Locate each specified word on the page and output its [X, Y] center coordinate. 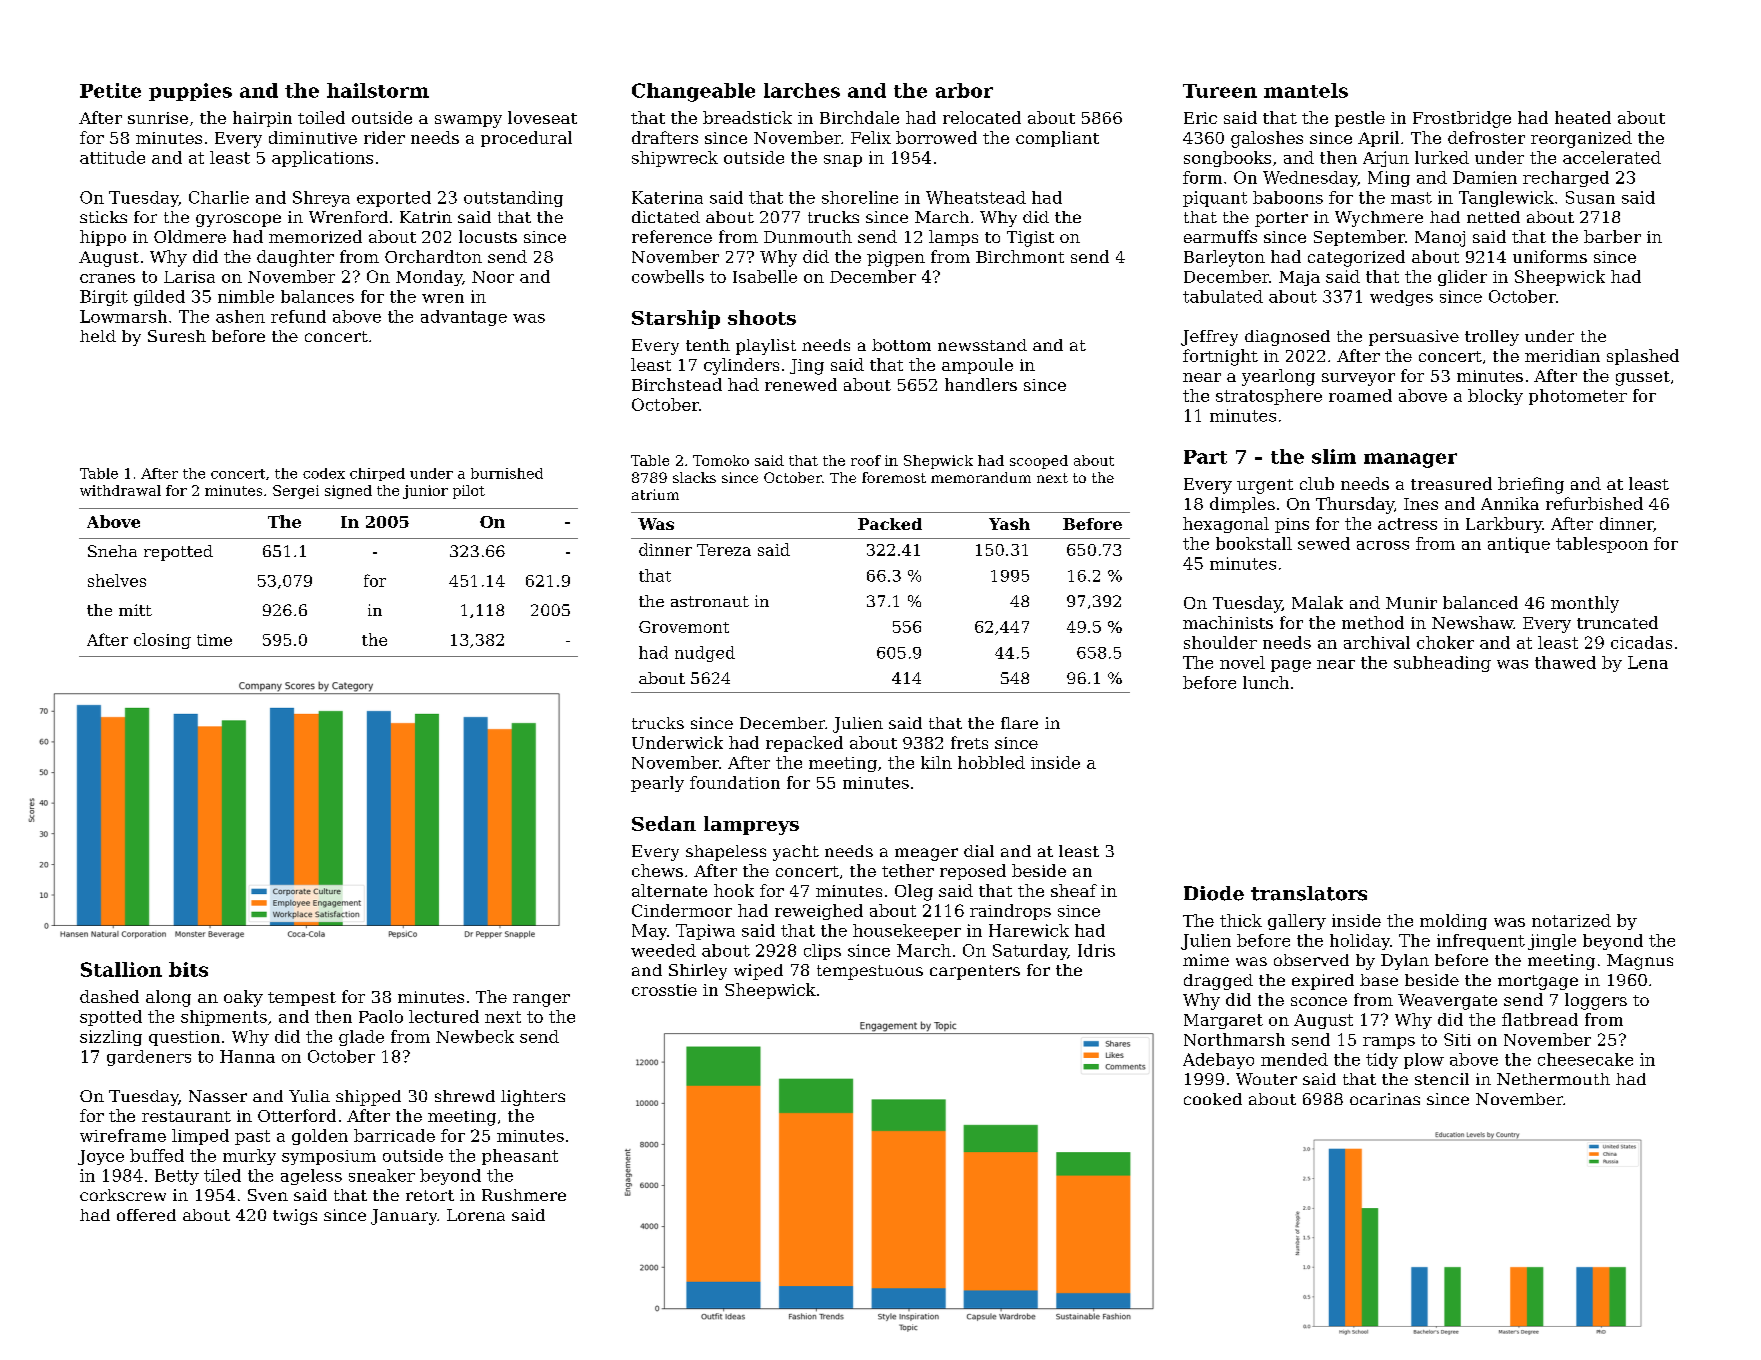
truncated [1617, 622]
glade [361, 1038]
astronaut [710, 601]
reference [672, 236]
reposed [973, 872]
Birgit [104, 298]
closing [162, 641]
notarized [1571, 920]
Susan [1590, 197]
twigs [295, 1217]
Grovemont [684, 627]
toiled [321, 117]
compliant [1057, 139]
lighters [533, 1098]
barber [1612, 236]
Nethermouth [1553, 1079]
